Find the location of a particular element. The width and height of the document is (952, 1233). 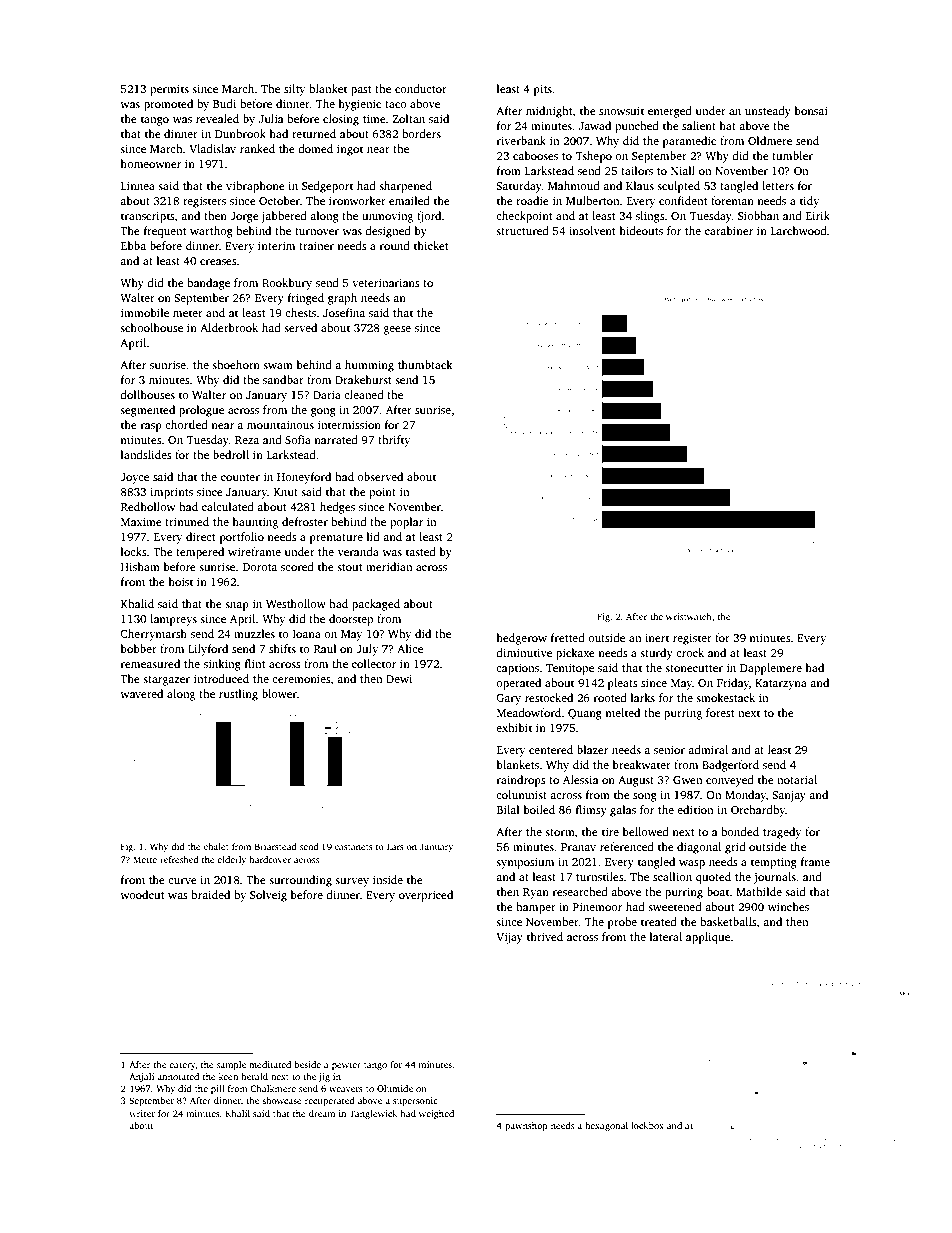

Lars is located at coordinates (395, 846).
